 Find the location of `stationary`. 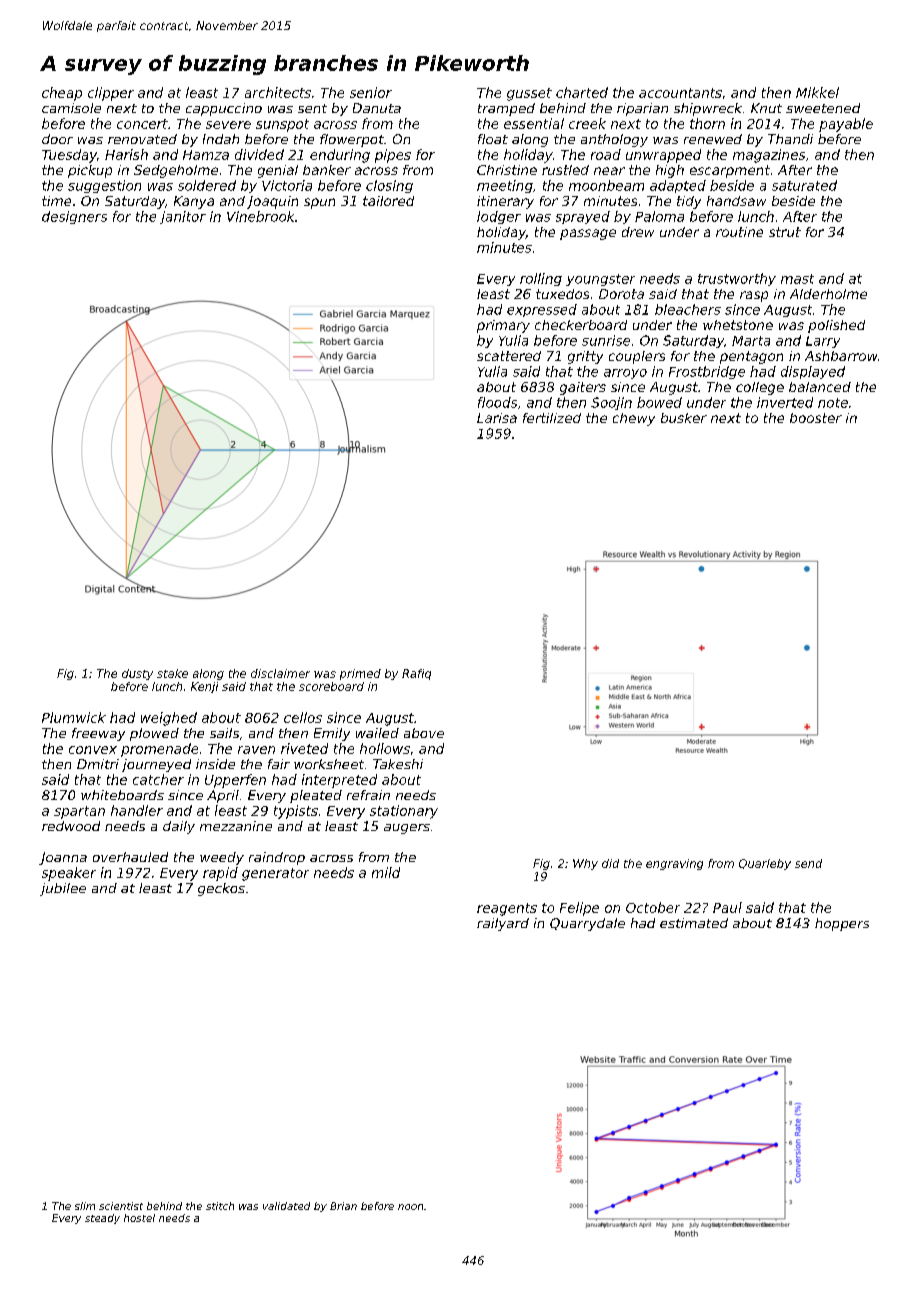

stationary is located at coordinates (404, 812).
